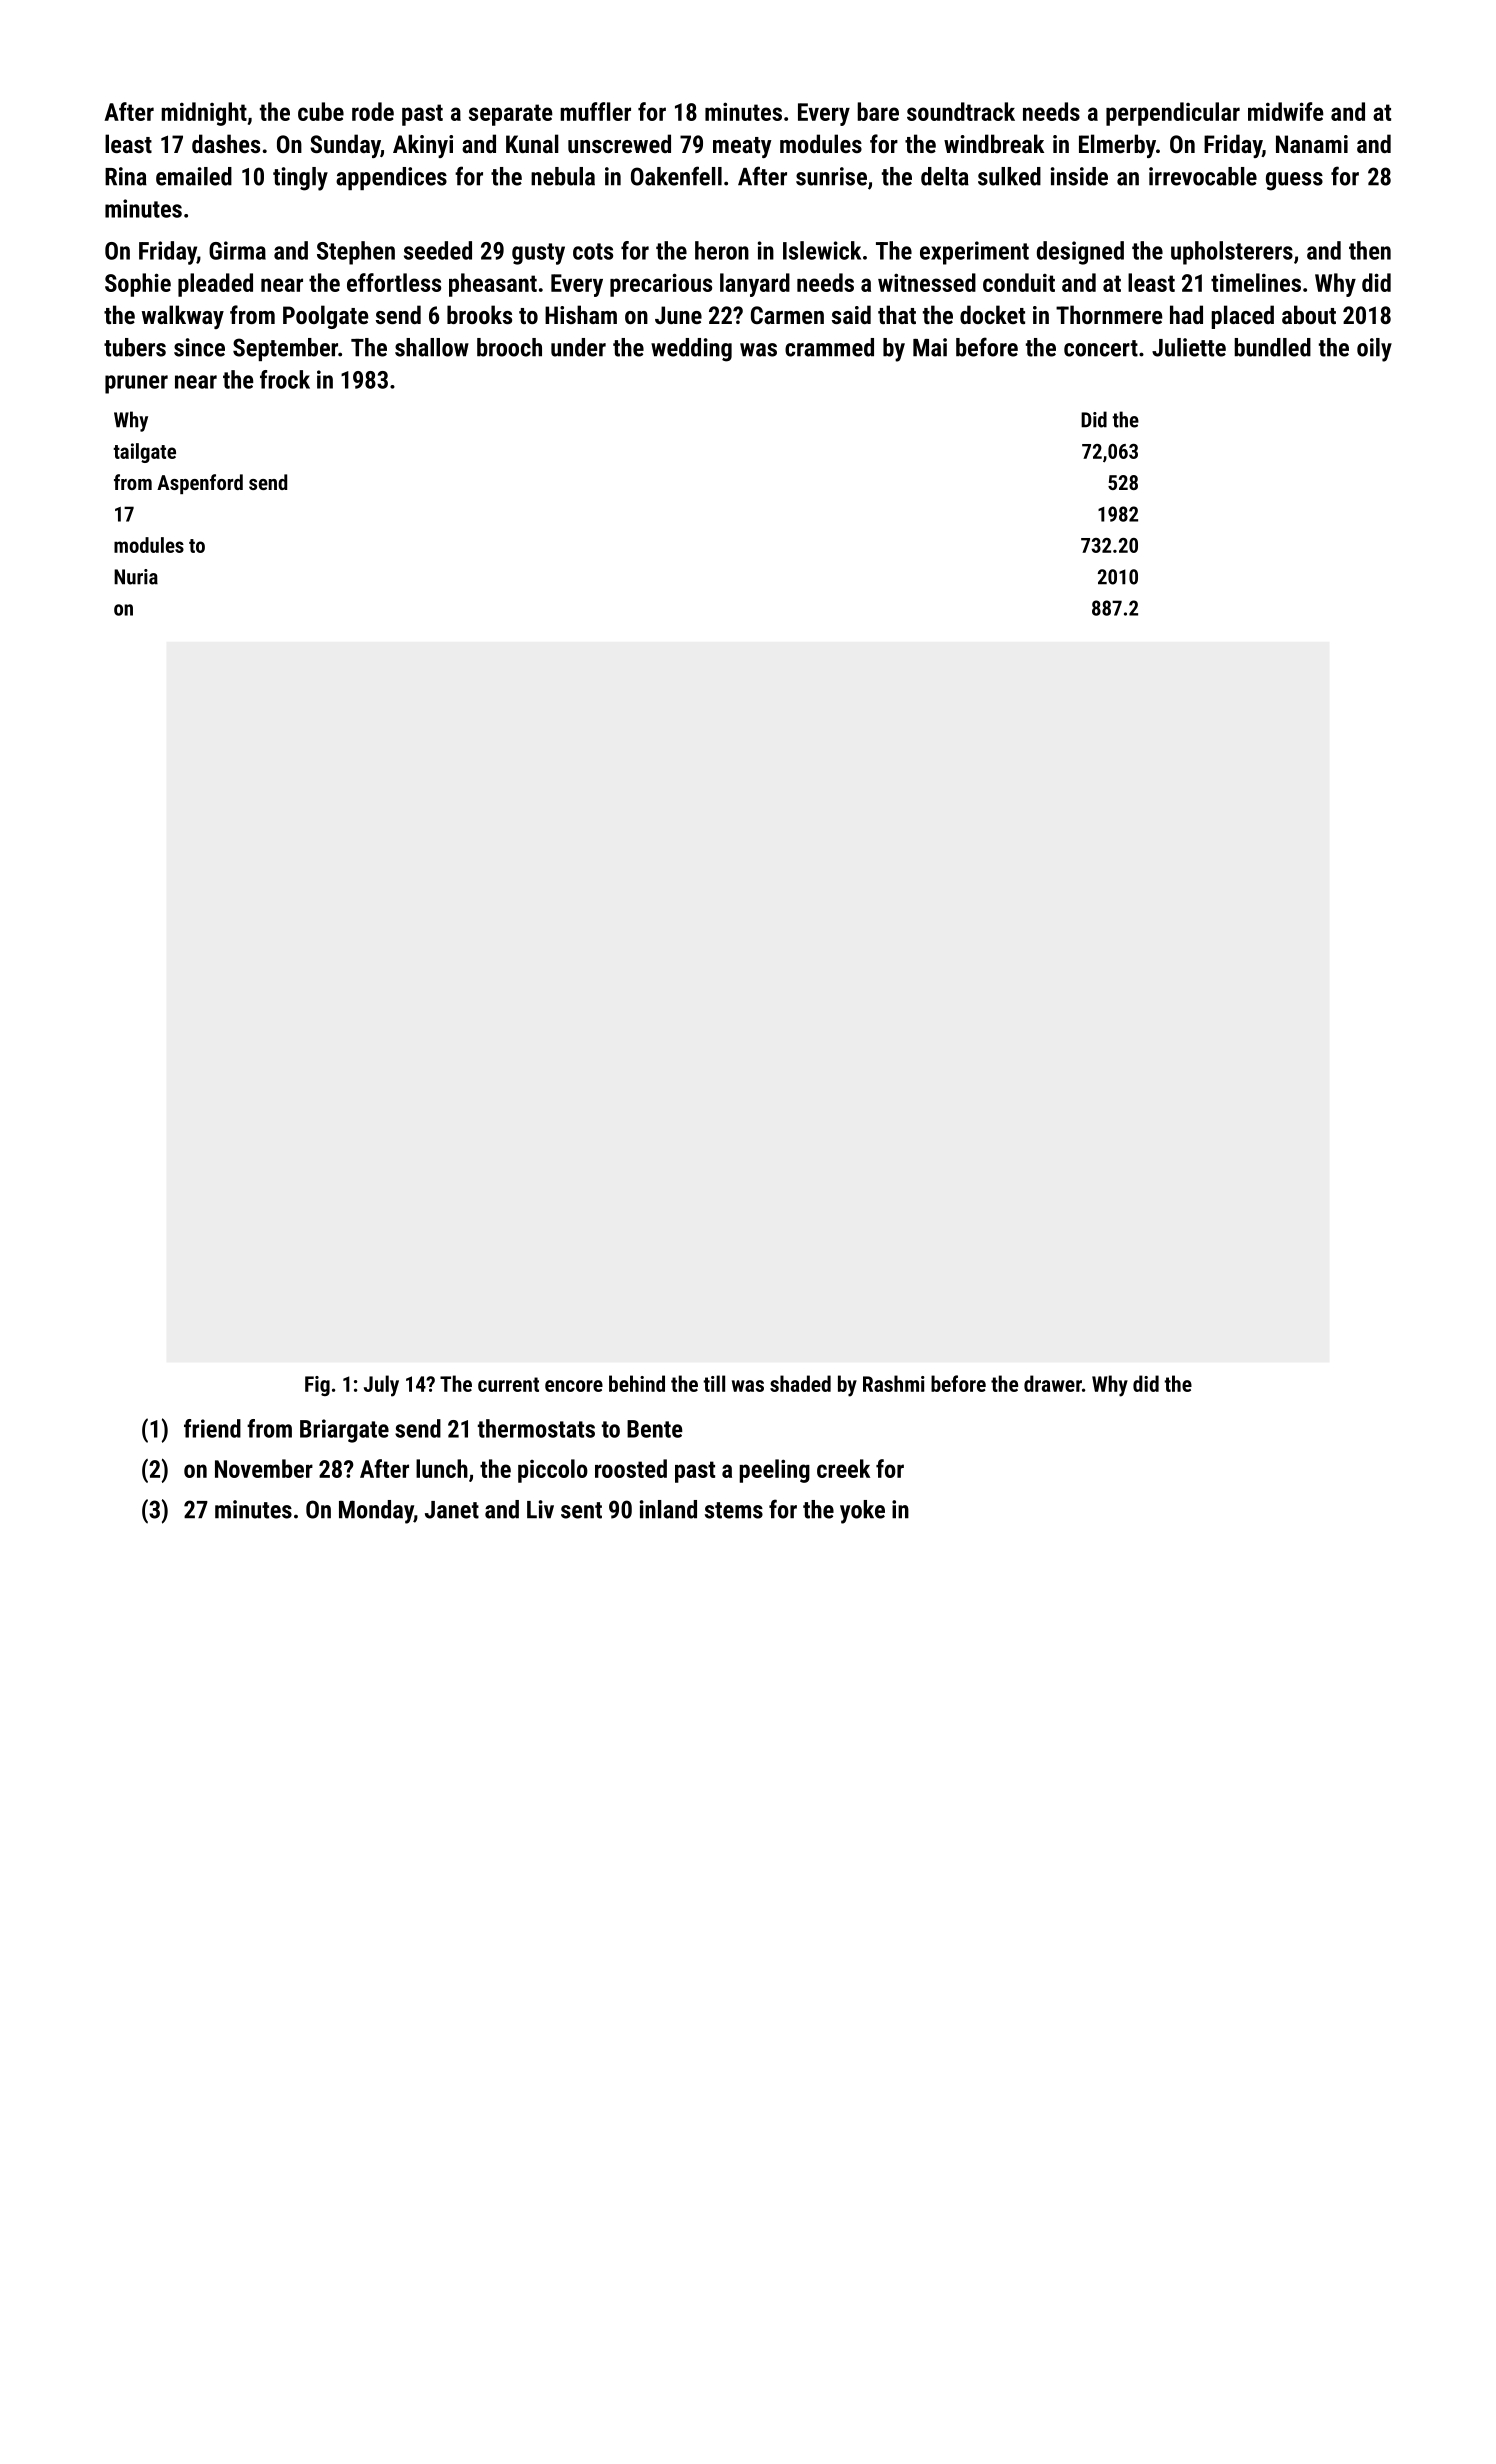 The image size is (1496, 2464). What do you see at coordinates (1053, 1383) in the document?
I see `drawer` at bounding box center [1053, 1383].
